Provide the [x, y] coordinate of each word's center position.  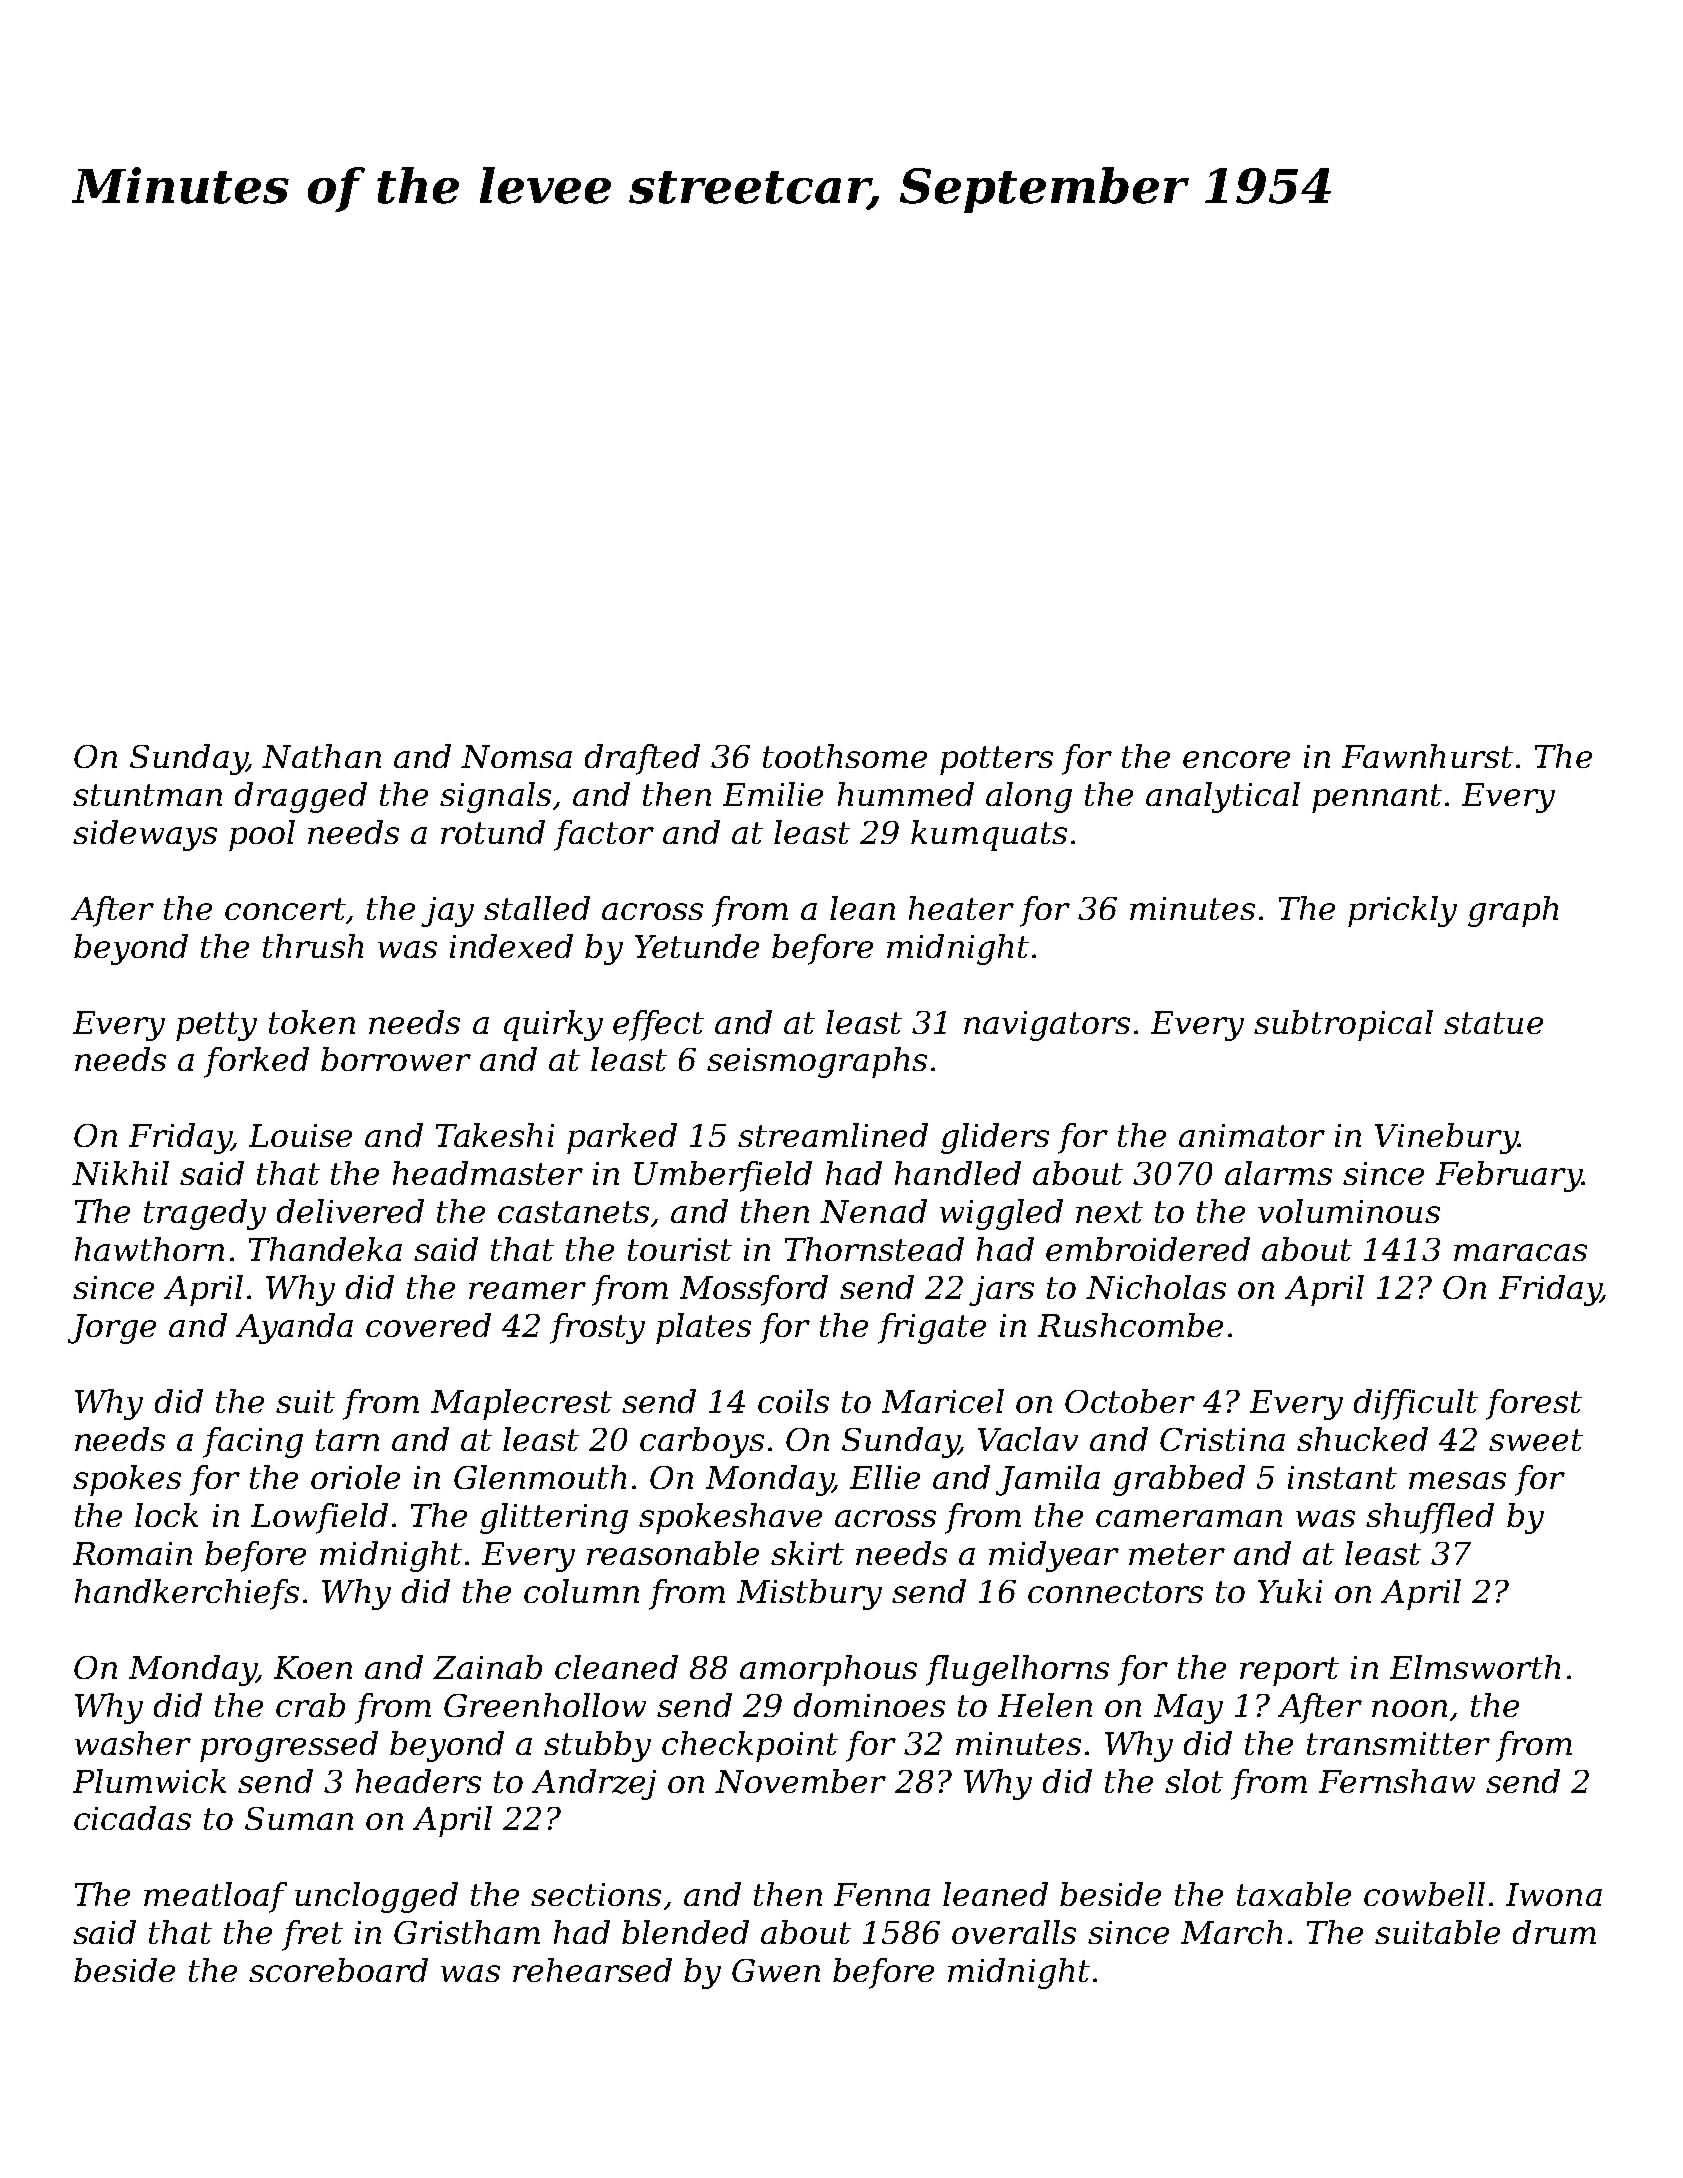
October [1130, 1401]
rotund [493, 832]
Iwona [1554, 1894]
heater [961, 908]
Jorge [112, 1329]
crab [310, 1705]
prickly [1402, 911]
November [800, 1781]
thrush [313, 946]
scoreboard [338, 1970]
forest [1534, 1404]
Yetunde [697, 946]
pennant [1377, 798]
